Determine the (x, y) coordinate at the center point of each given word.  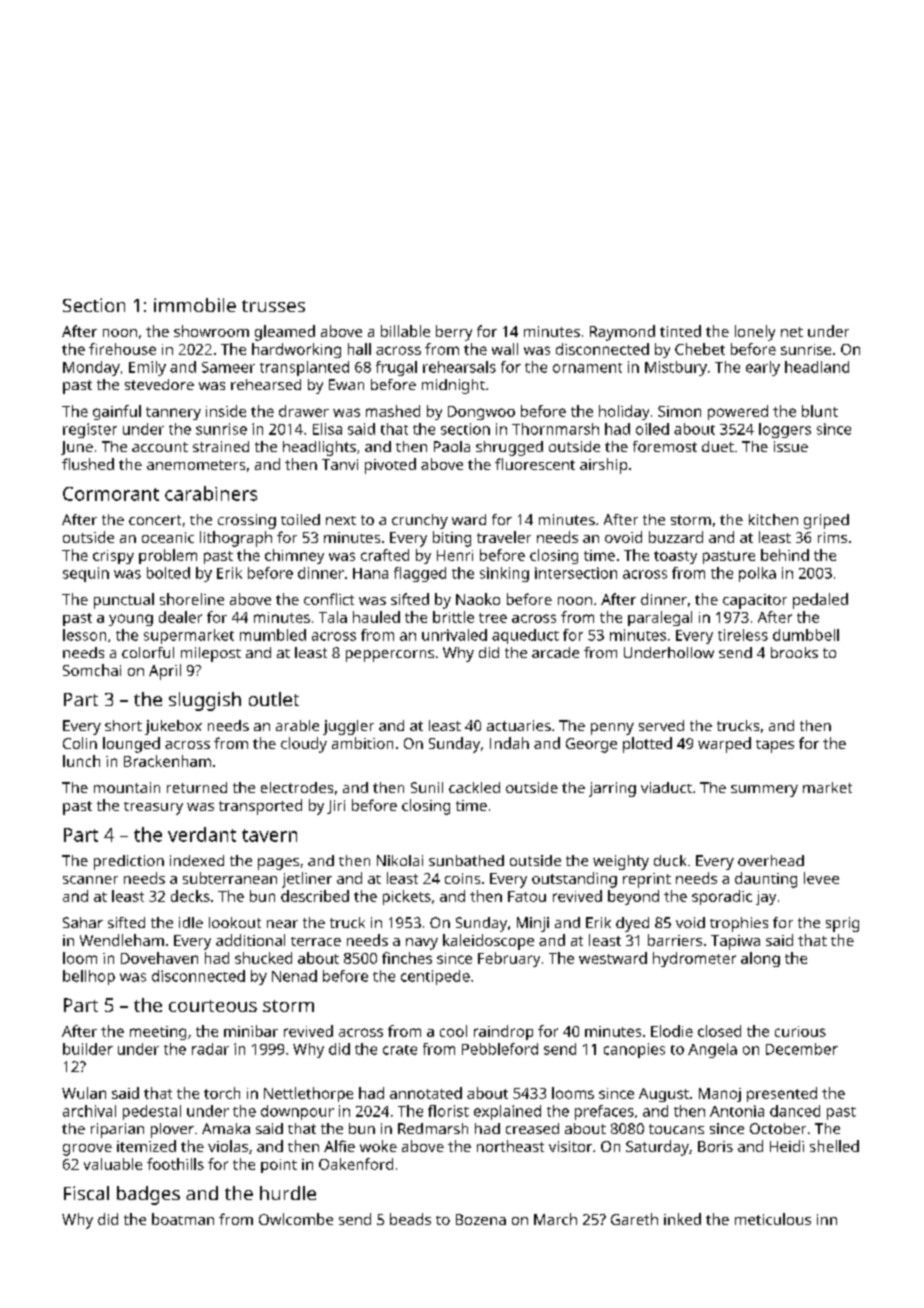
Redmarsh (433, 1128)
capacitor (755, 601)
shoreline (192, 599)
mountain (127, 787)
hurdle (288, 1193)
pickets (407, 897)
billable (405, 331)
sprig (842, 924)
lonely (755, 333)
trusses (273, 306)
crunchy (420, 521)
